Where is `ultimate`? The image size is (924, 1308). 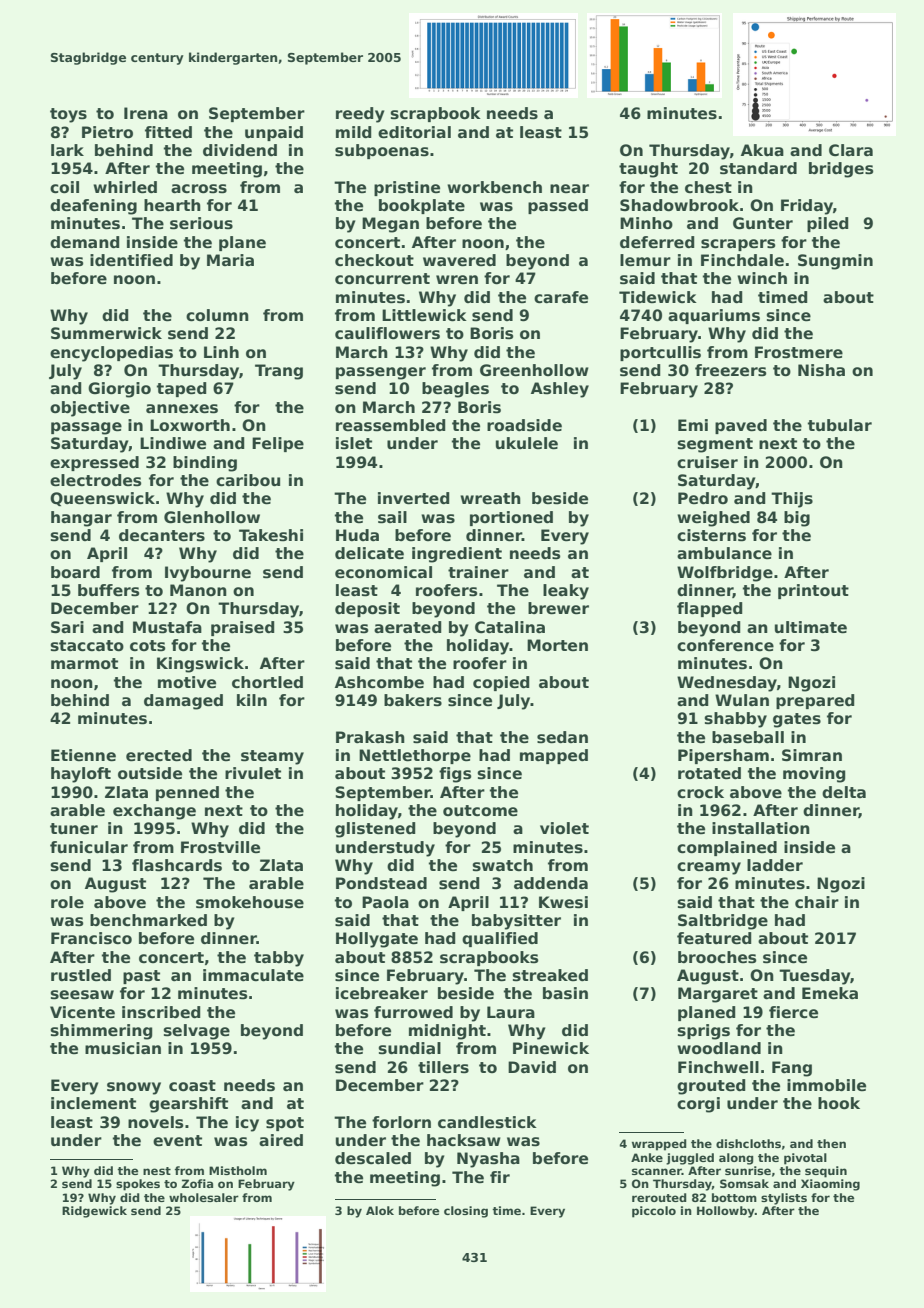
ultimate is located at coordinates (811, 627).
